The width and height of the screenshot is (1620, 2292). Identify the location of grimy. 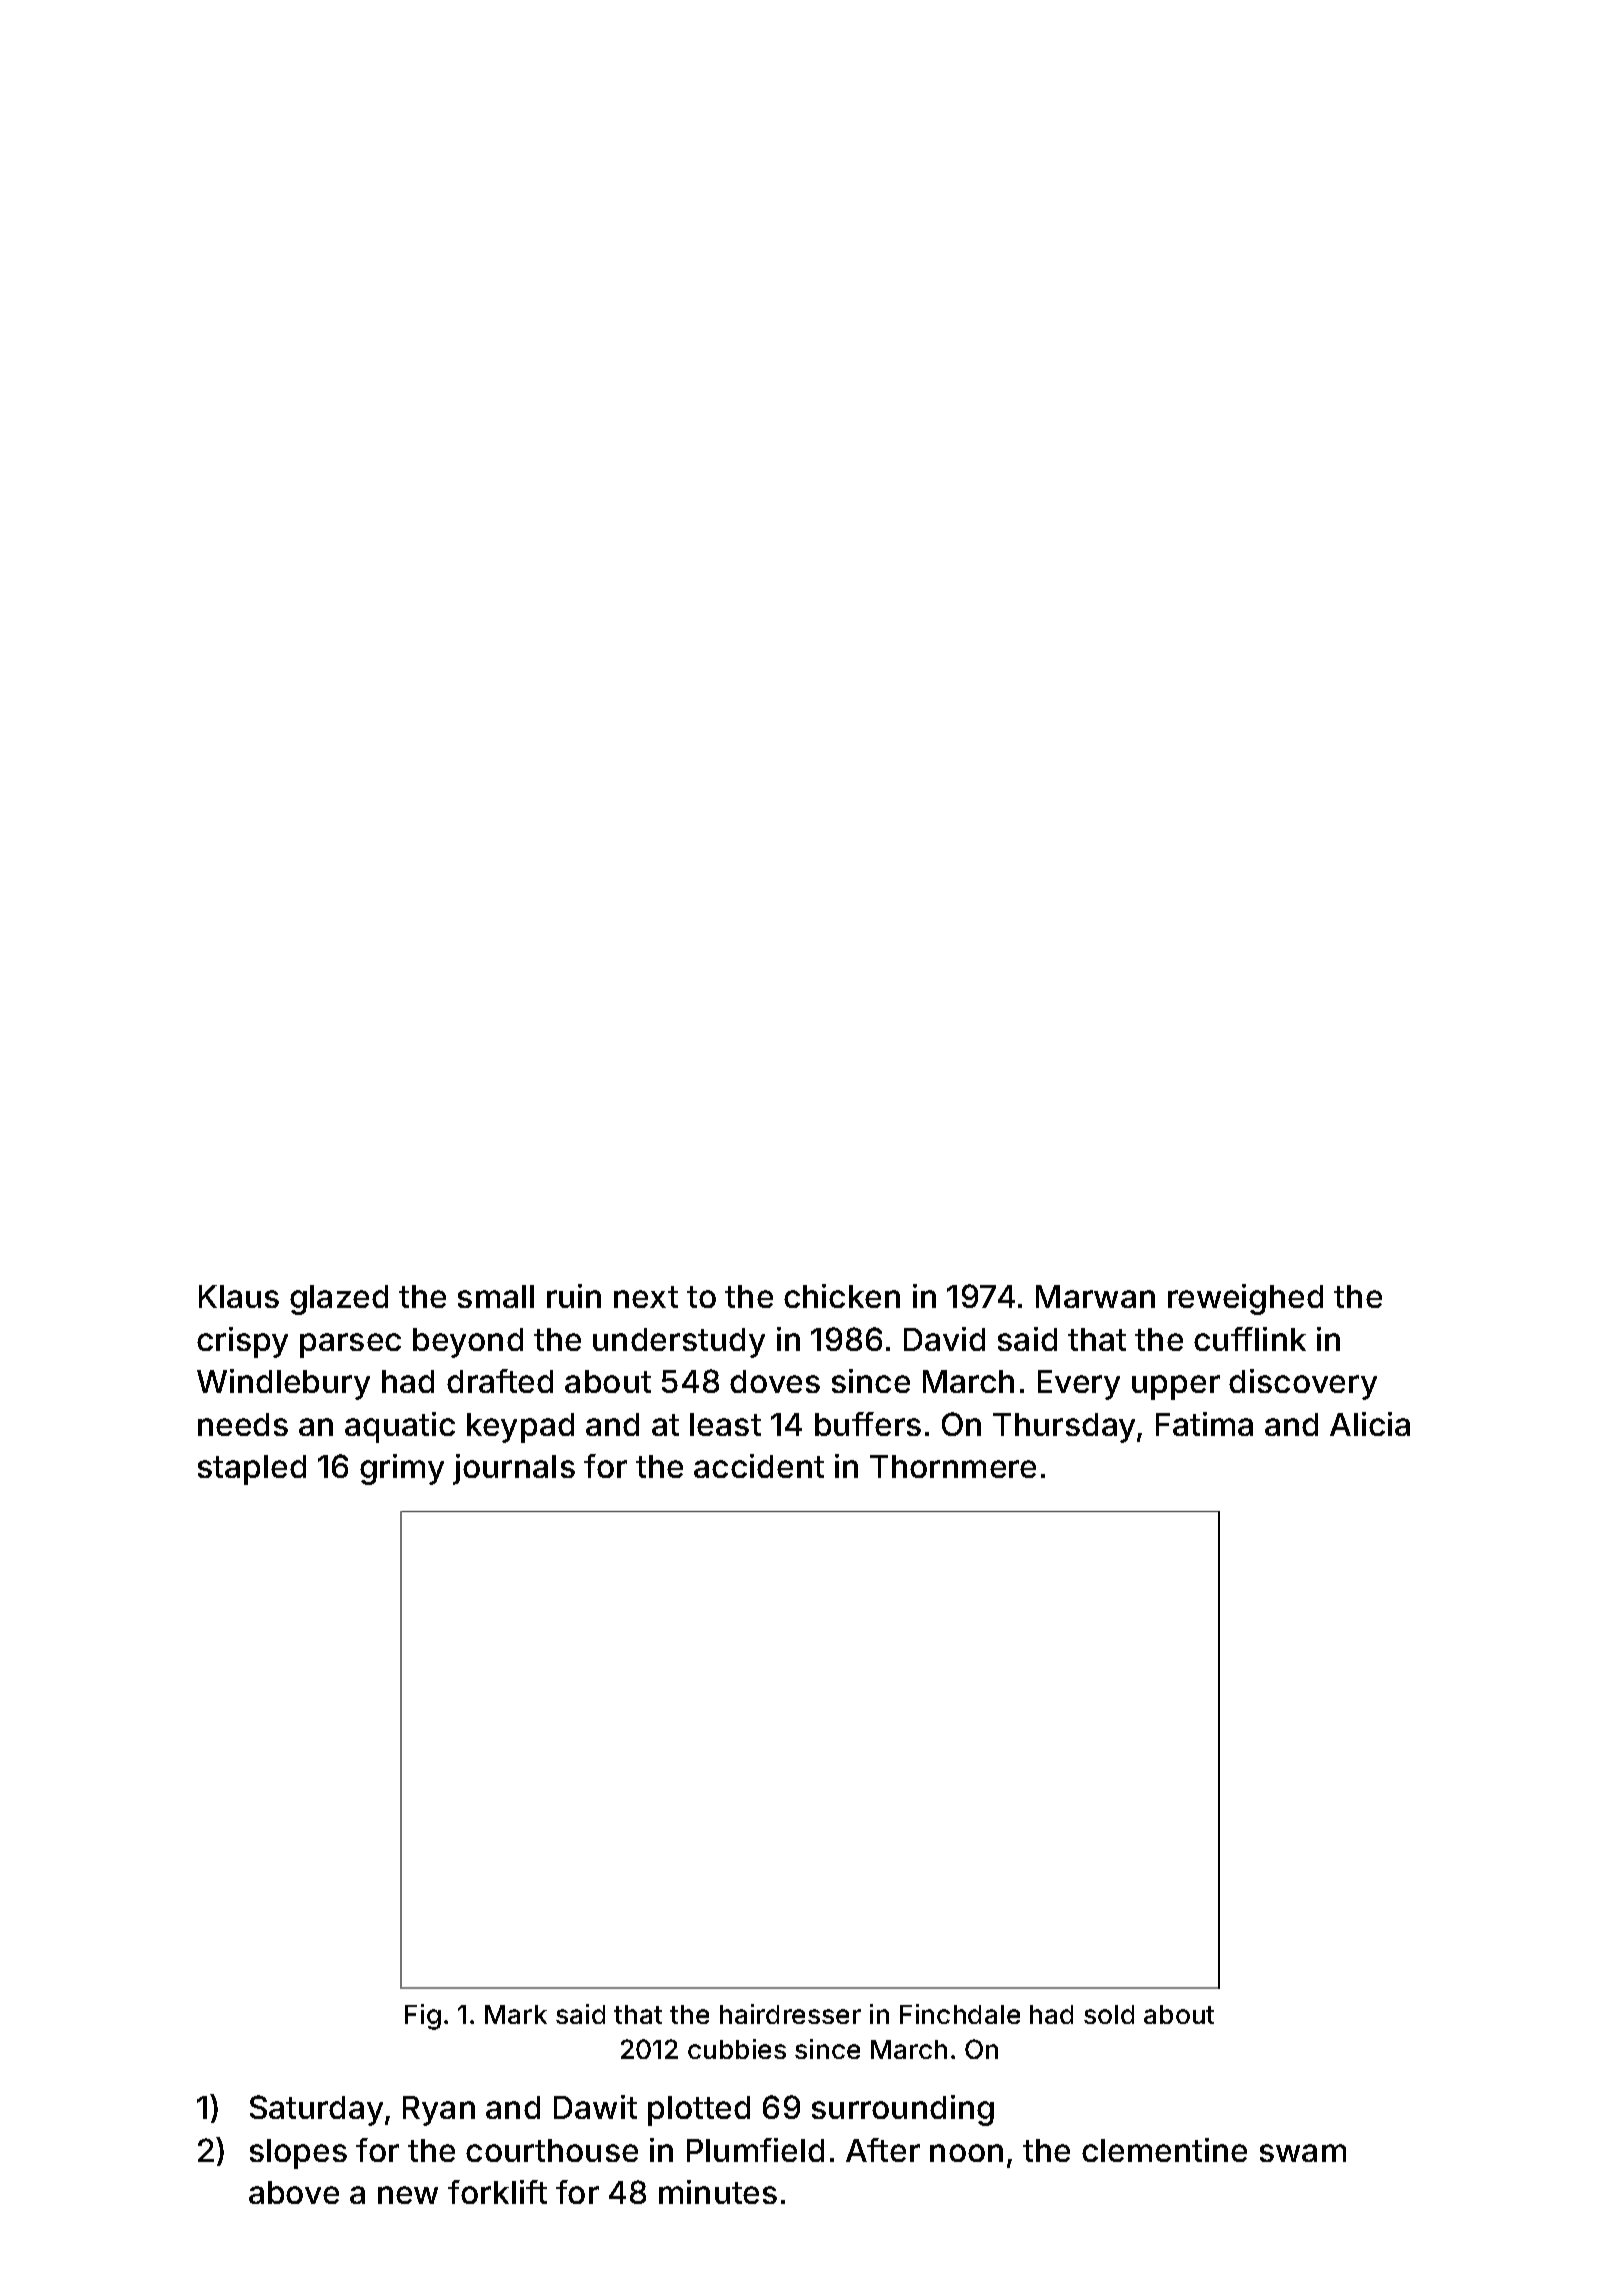
(402, 1469).
